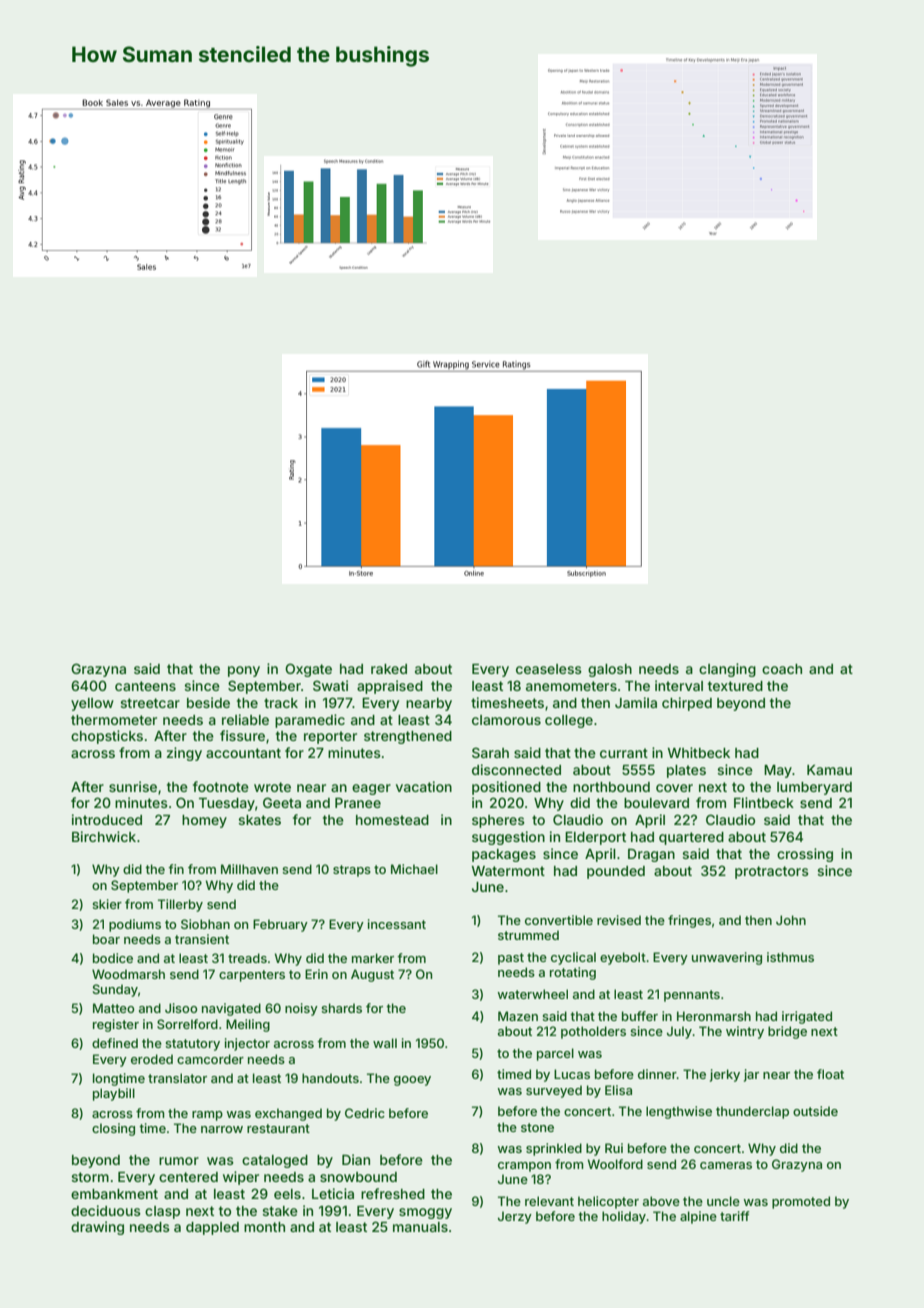 The height and width of the screenshot is (1308, 924). Describe the element at coordinates (212, 1228) in the screenshot. I see `dappled` at that location.
